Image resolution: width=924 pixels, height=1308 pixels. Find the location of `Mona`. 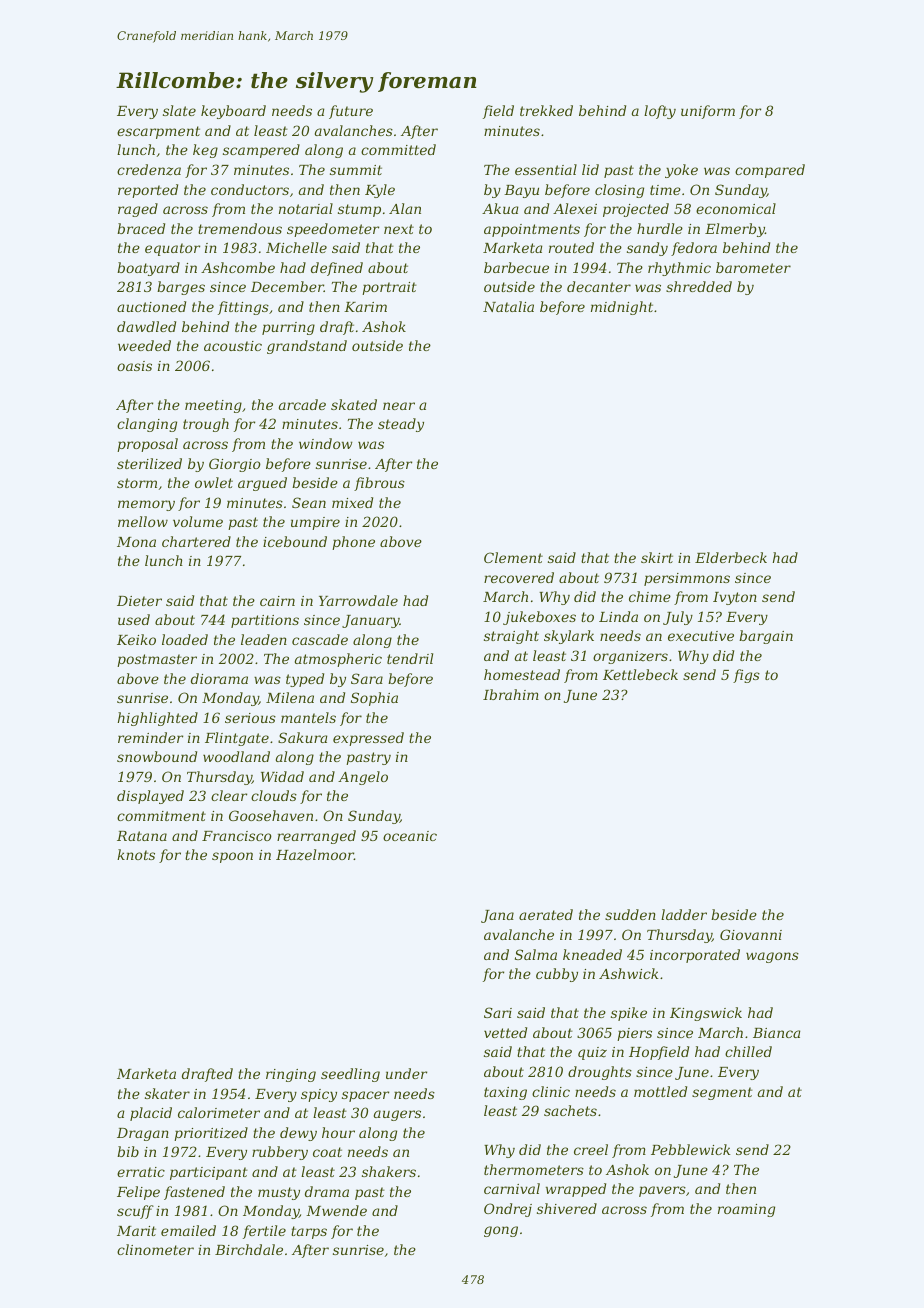

Mona is located at coordinates (136, 542).
